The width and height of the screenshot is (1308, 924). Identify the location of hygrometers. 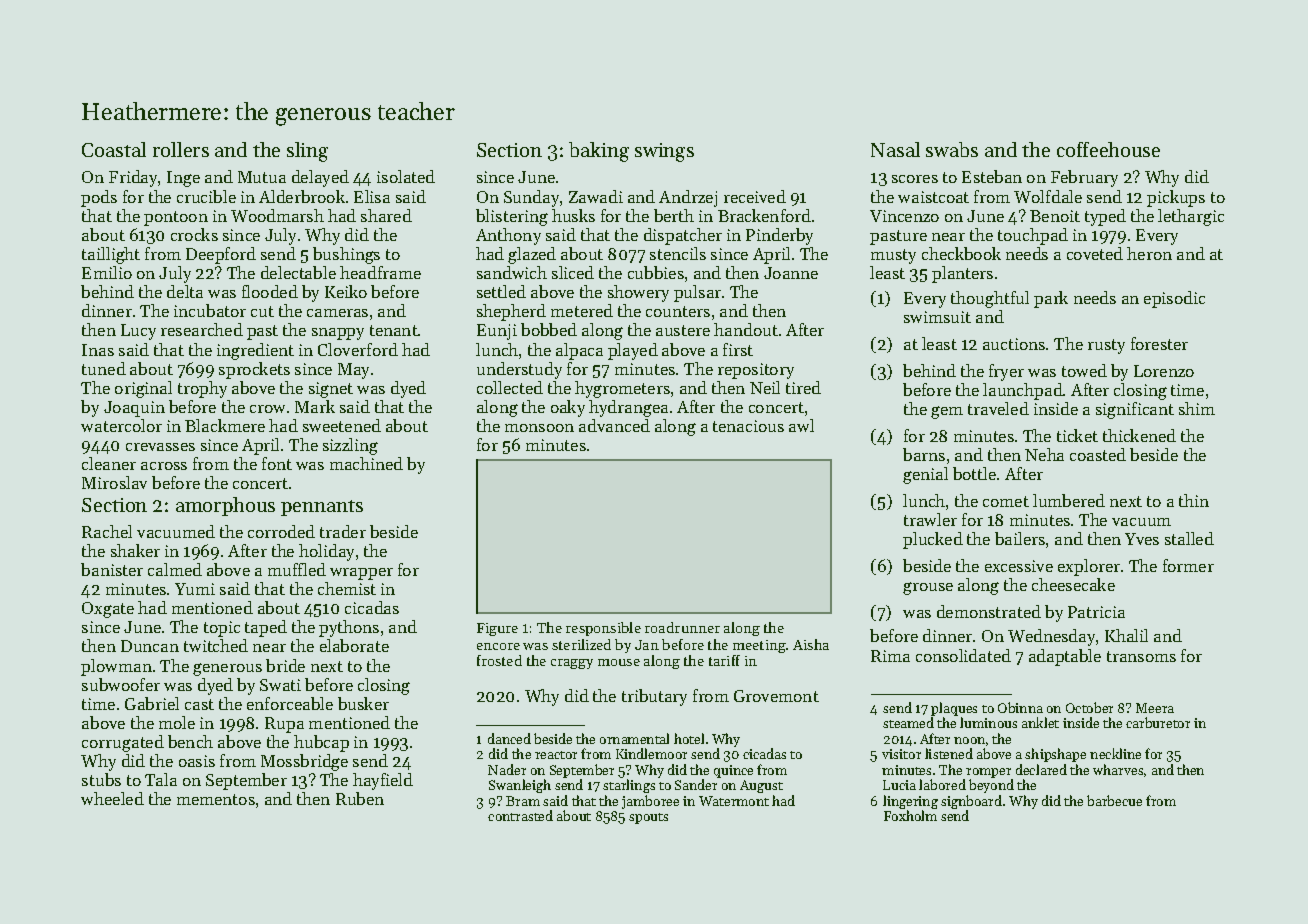
(622, 389).
